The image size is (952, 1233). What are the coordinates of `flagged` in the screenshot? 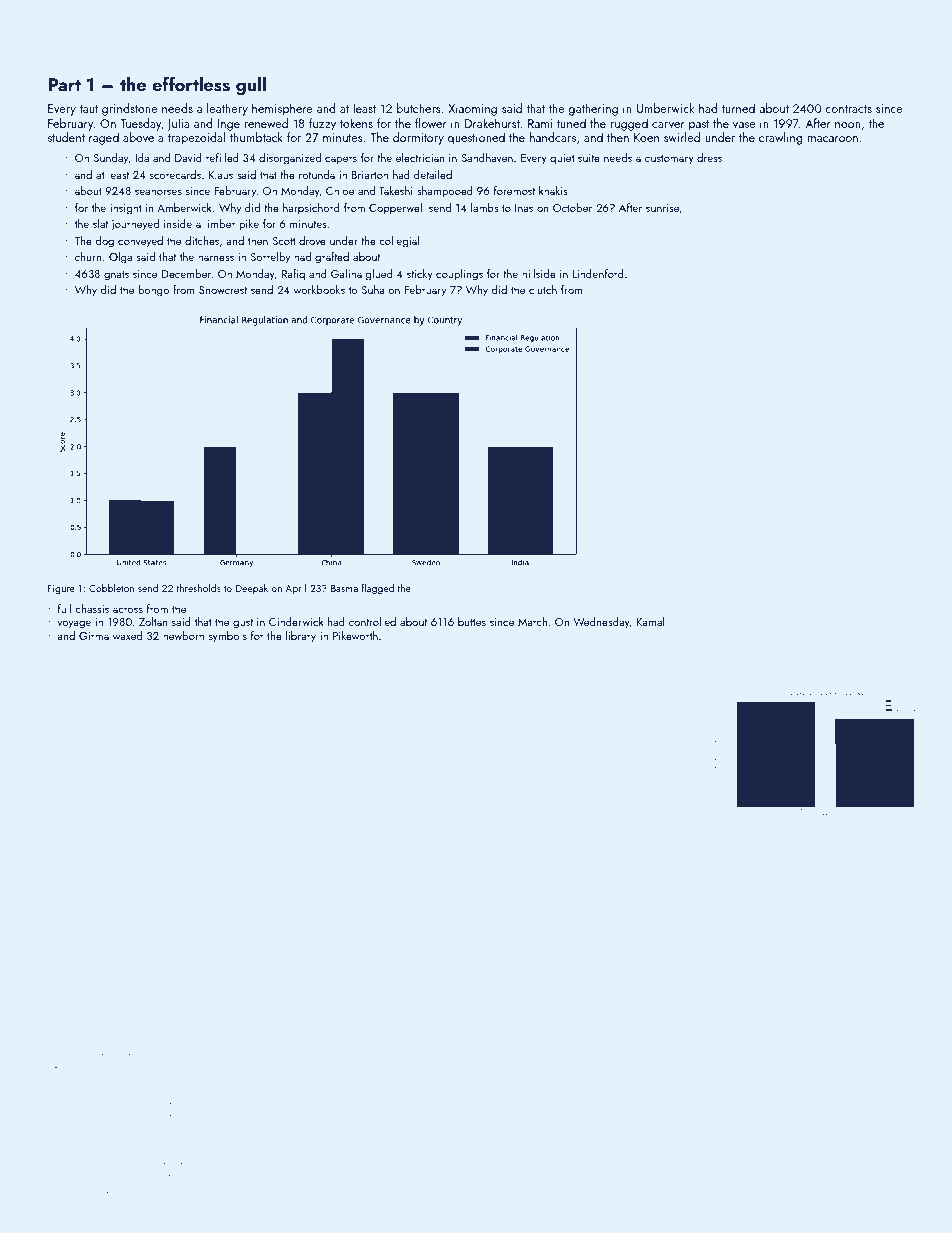 It's located at (377, 589).
